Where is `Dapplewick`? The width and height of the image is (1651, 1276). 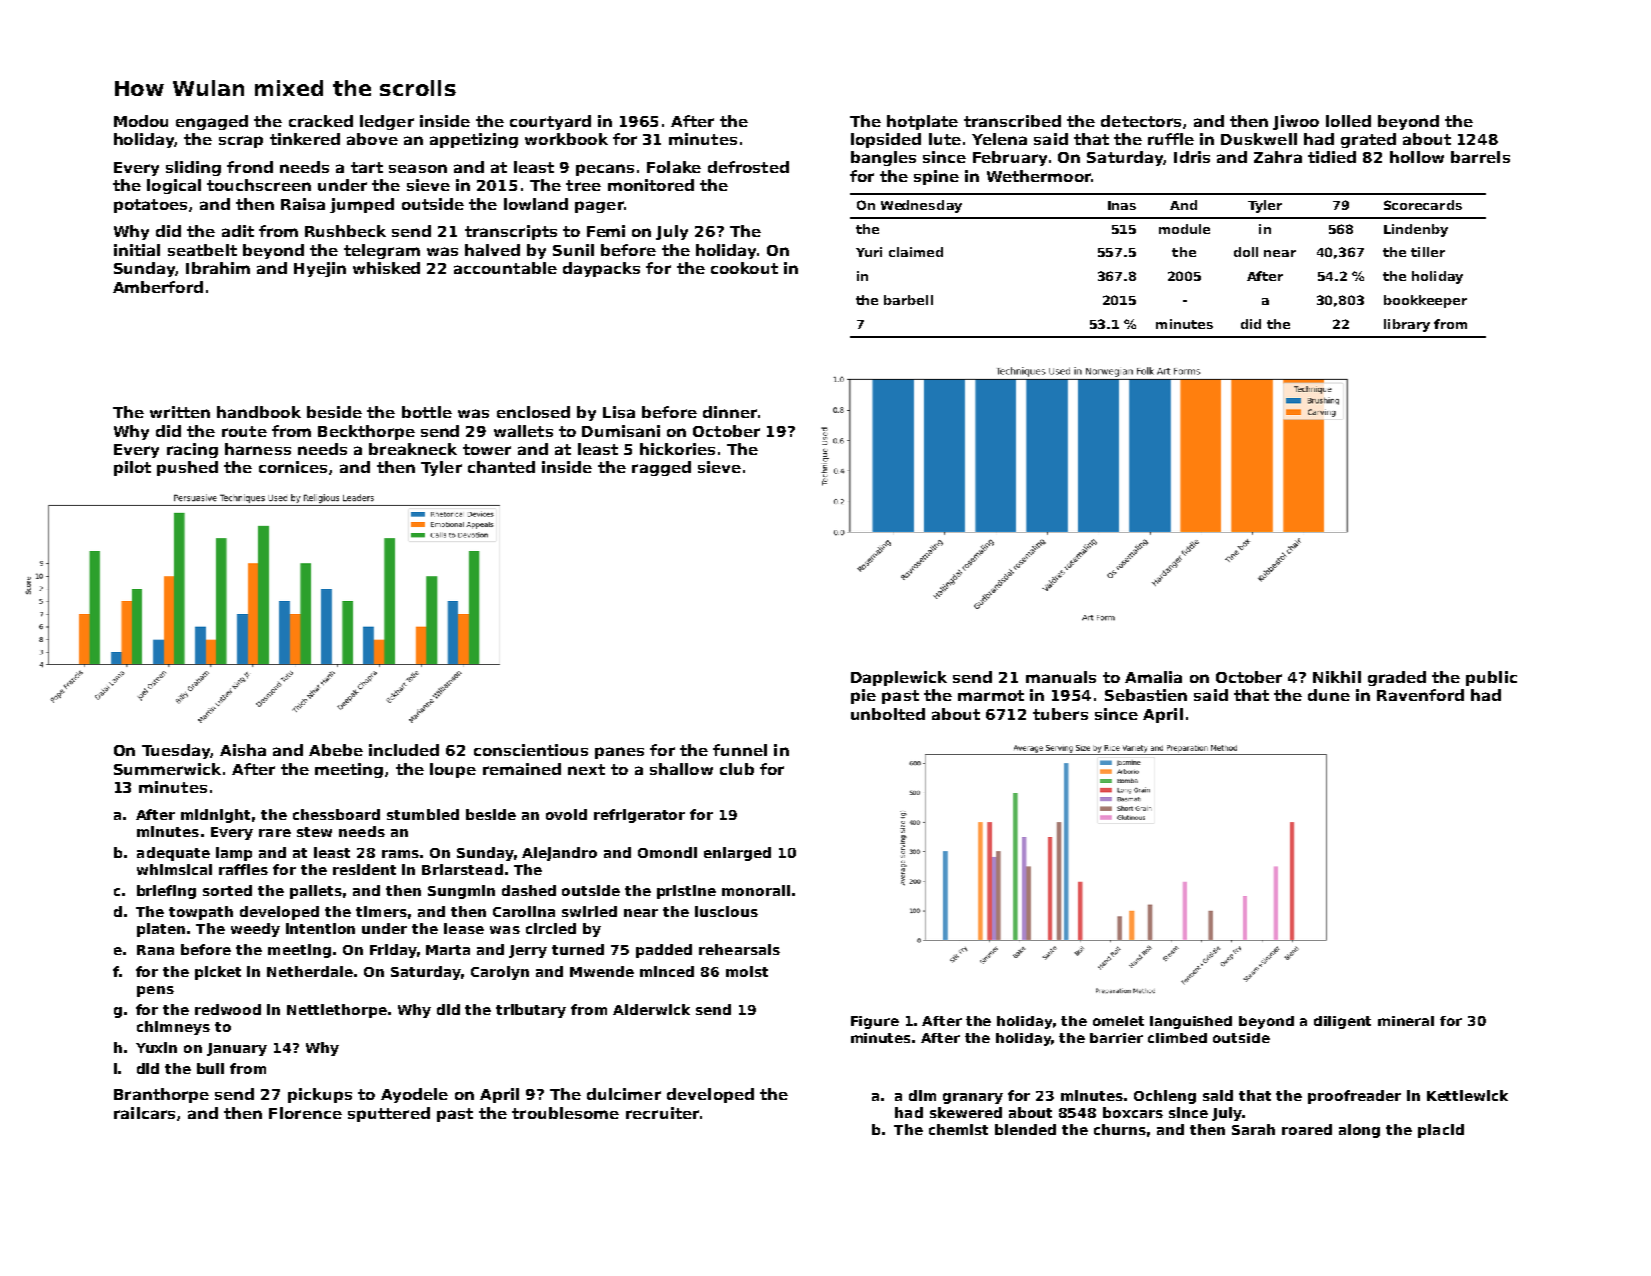
Dapplewick is located at coordinates (899, 678).
